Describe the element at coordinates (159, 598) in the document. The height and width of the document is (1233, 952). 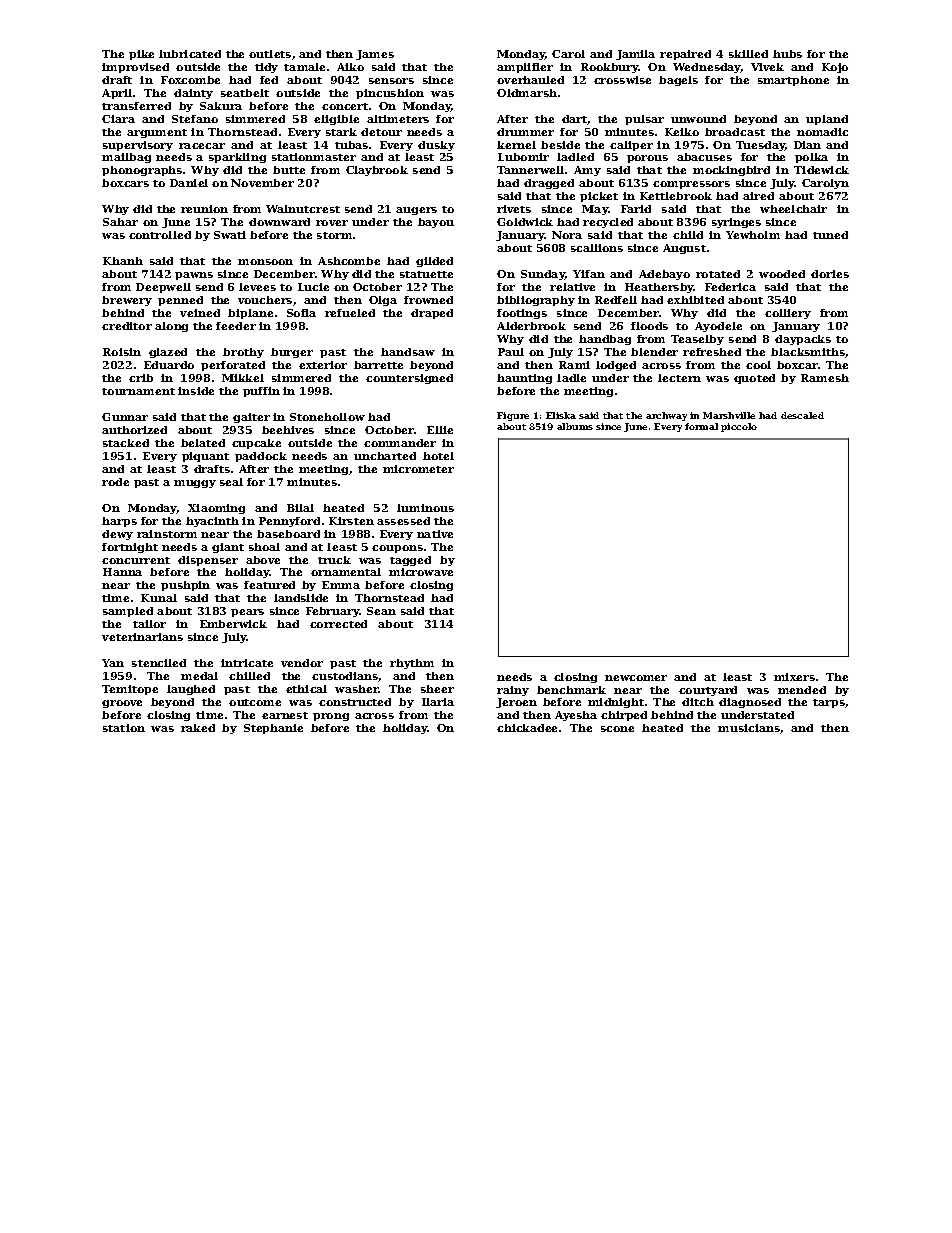
I see `Kunal` at that location.
